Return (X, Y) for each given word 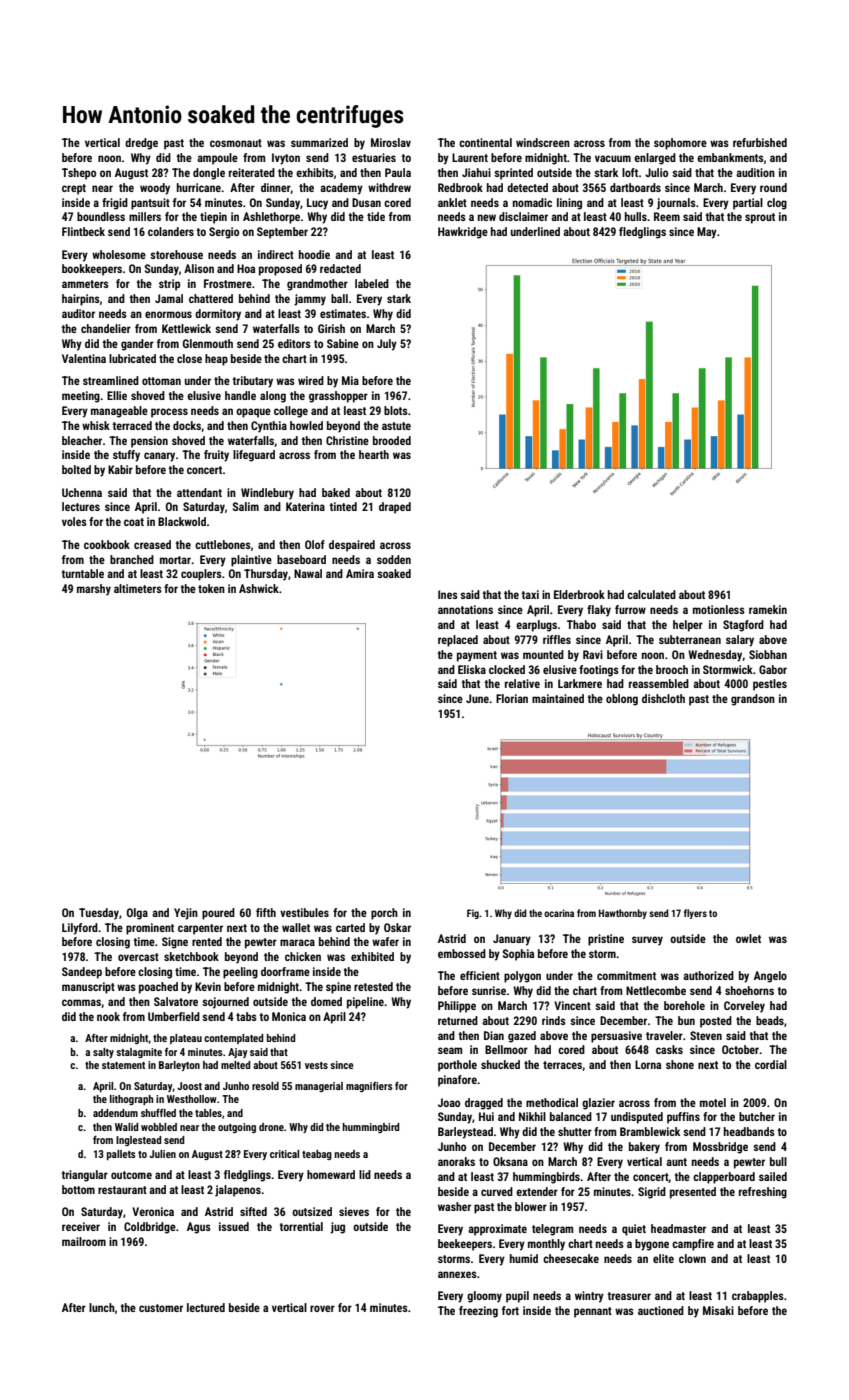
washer (454, 1206)
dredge (141, 144)
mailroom (84, 1241)
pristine (606, 940)
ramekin (768, 609)
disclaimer (523, 216)
